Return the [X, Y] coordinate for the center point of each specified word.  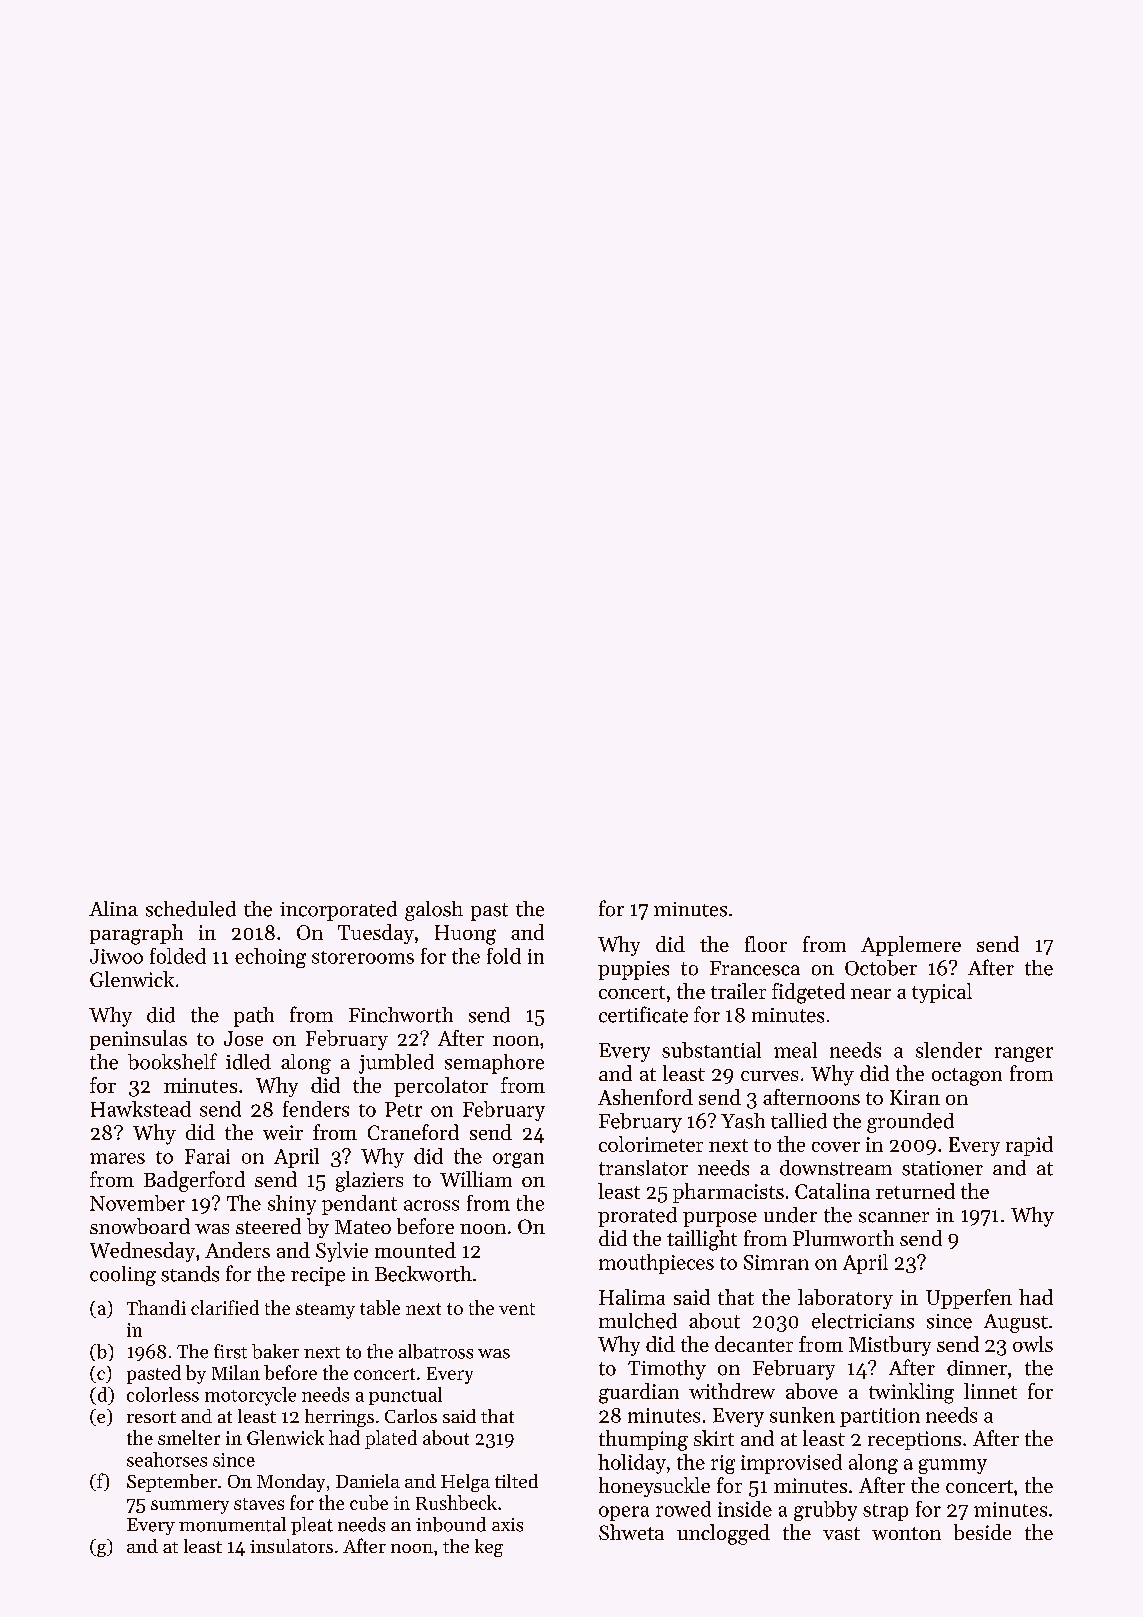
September [172, 1483]
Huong [465, 935]
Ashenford [645, 1097]
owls [1033, 1344]
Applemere [911, 946]
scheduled [191, 909]
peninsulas [138, 1040]
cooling [123, 1276]
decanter [754, 1344]
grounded [910, 1123]
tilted [516, 1481]
